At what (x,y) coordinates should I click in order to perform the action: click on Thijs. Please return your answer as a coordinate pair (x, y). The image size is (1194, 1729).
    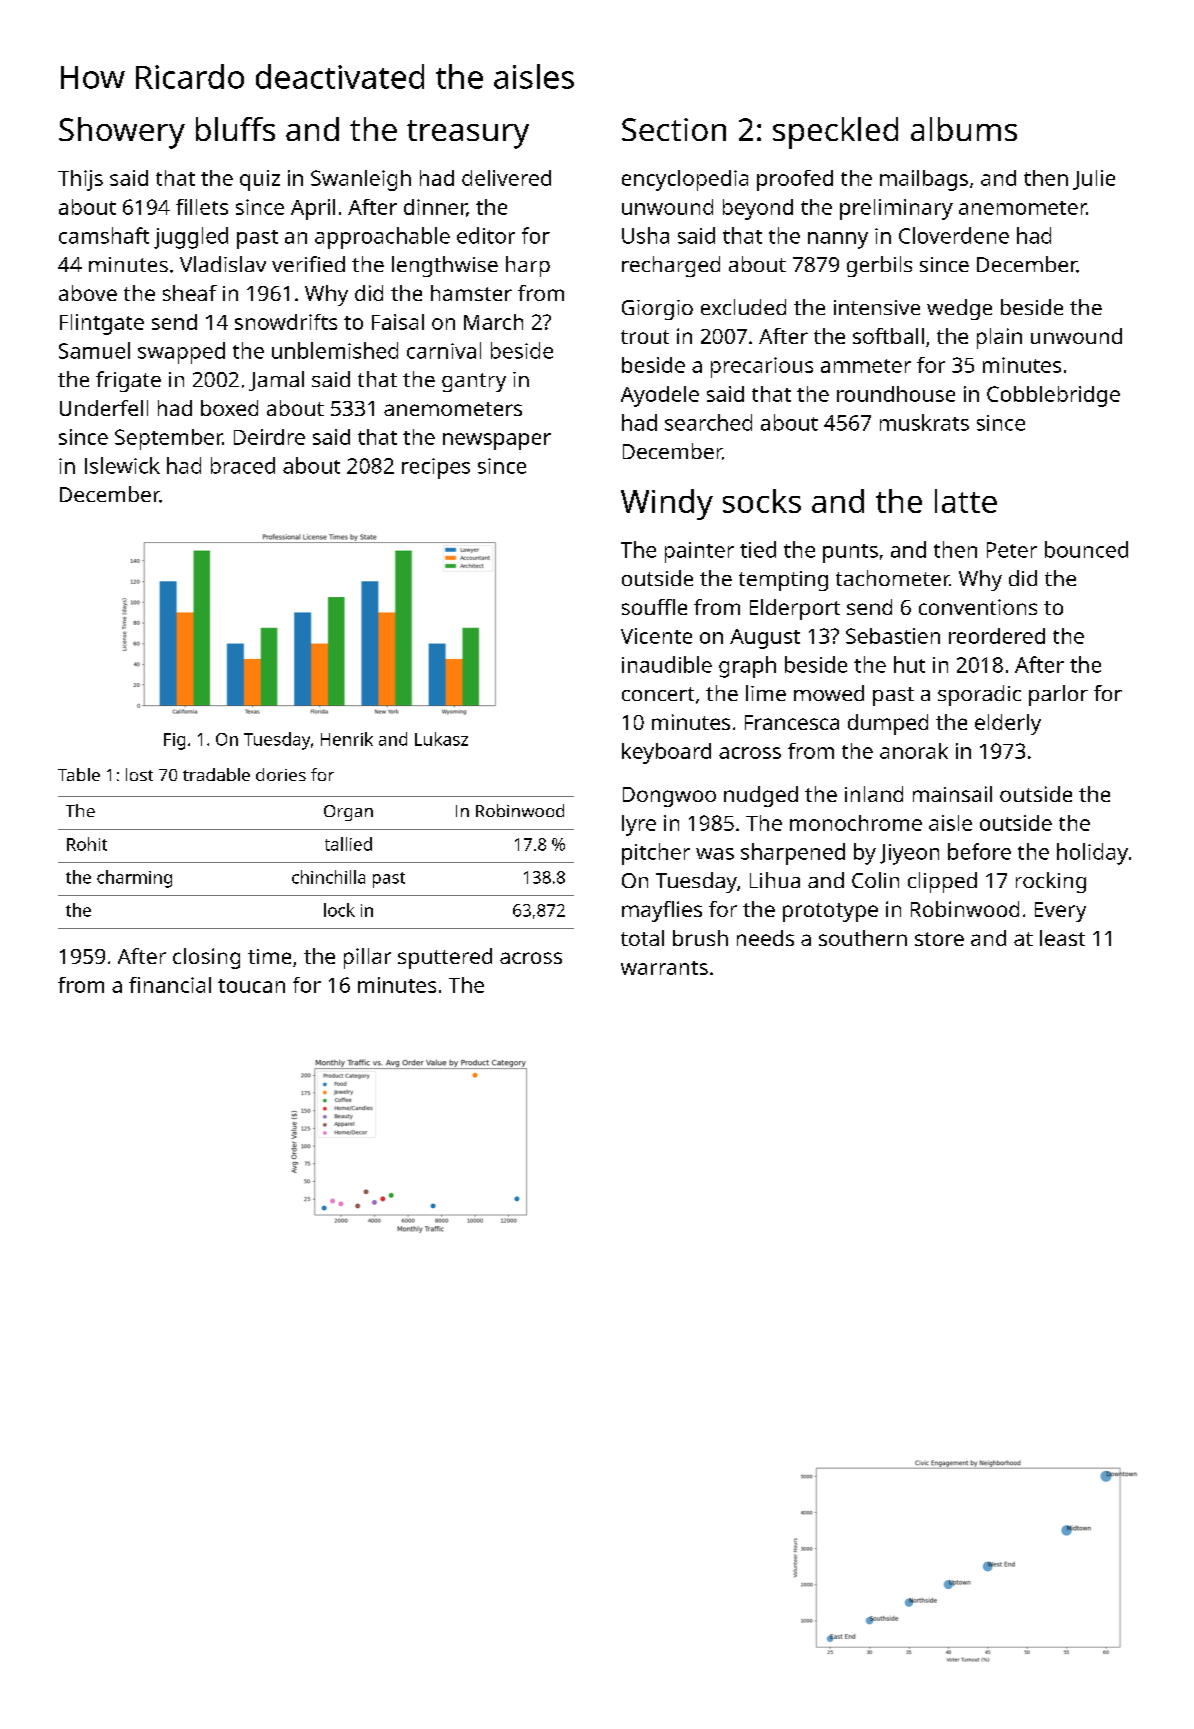
    Looking at the image, I should click on (80, 180).
